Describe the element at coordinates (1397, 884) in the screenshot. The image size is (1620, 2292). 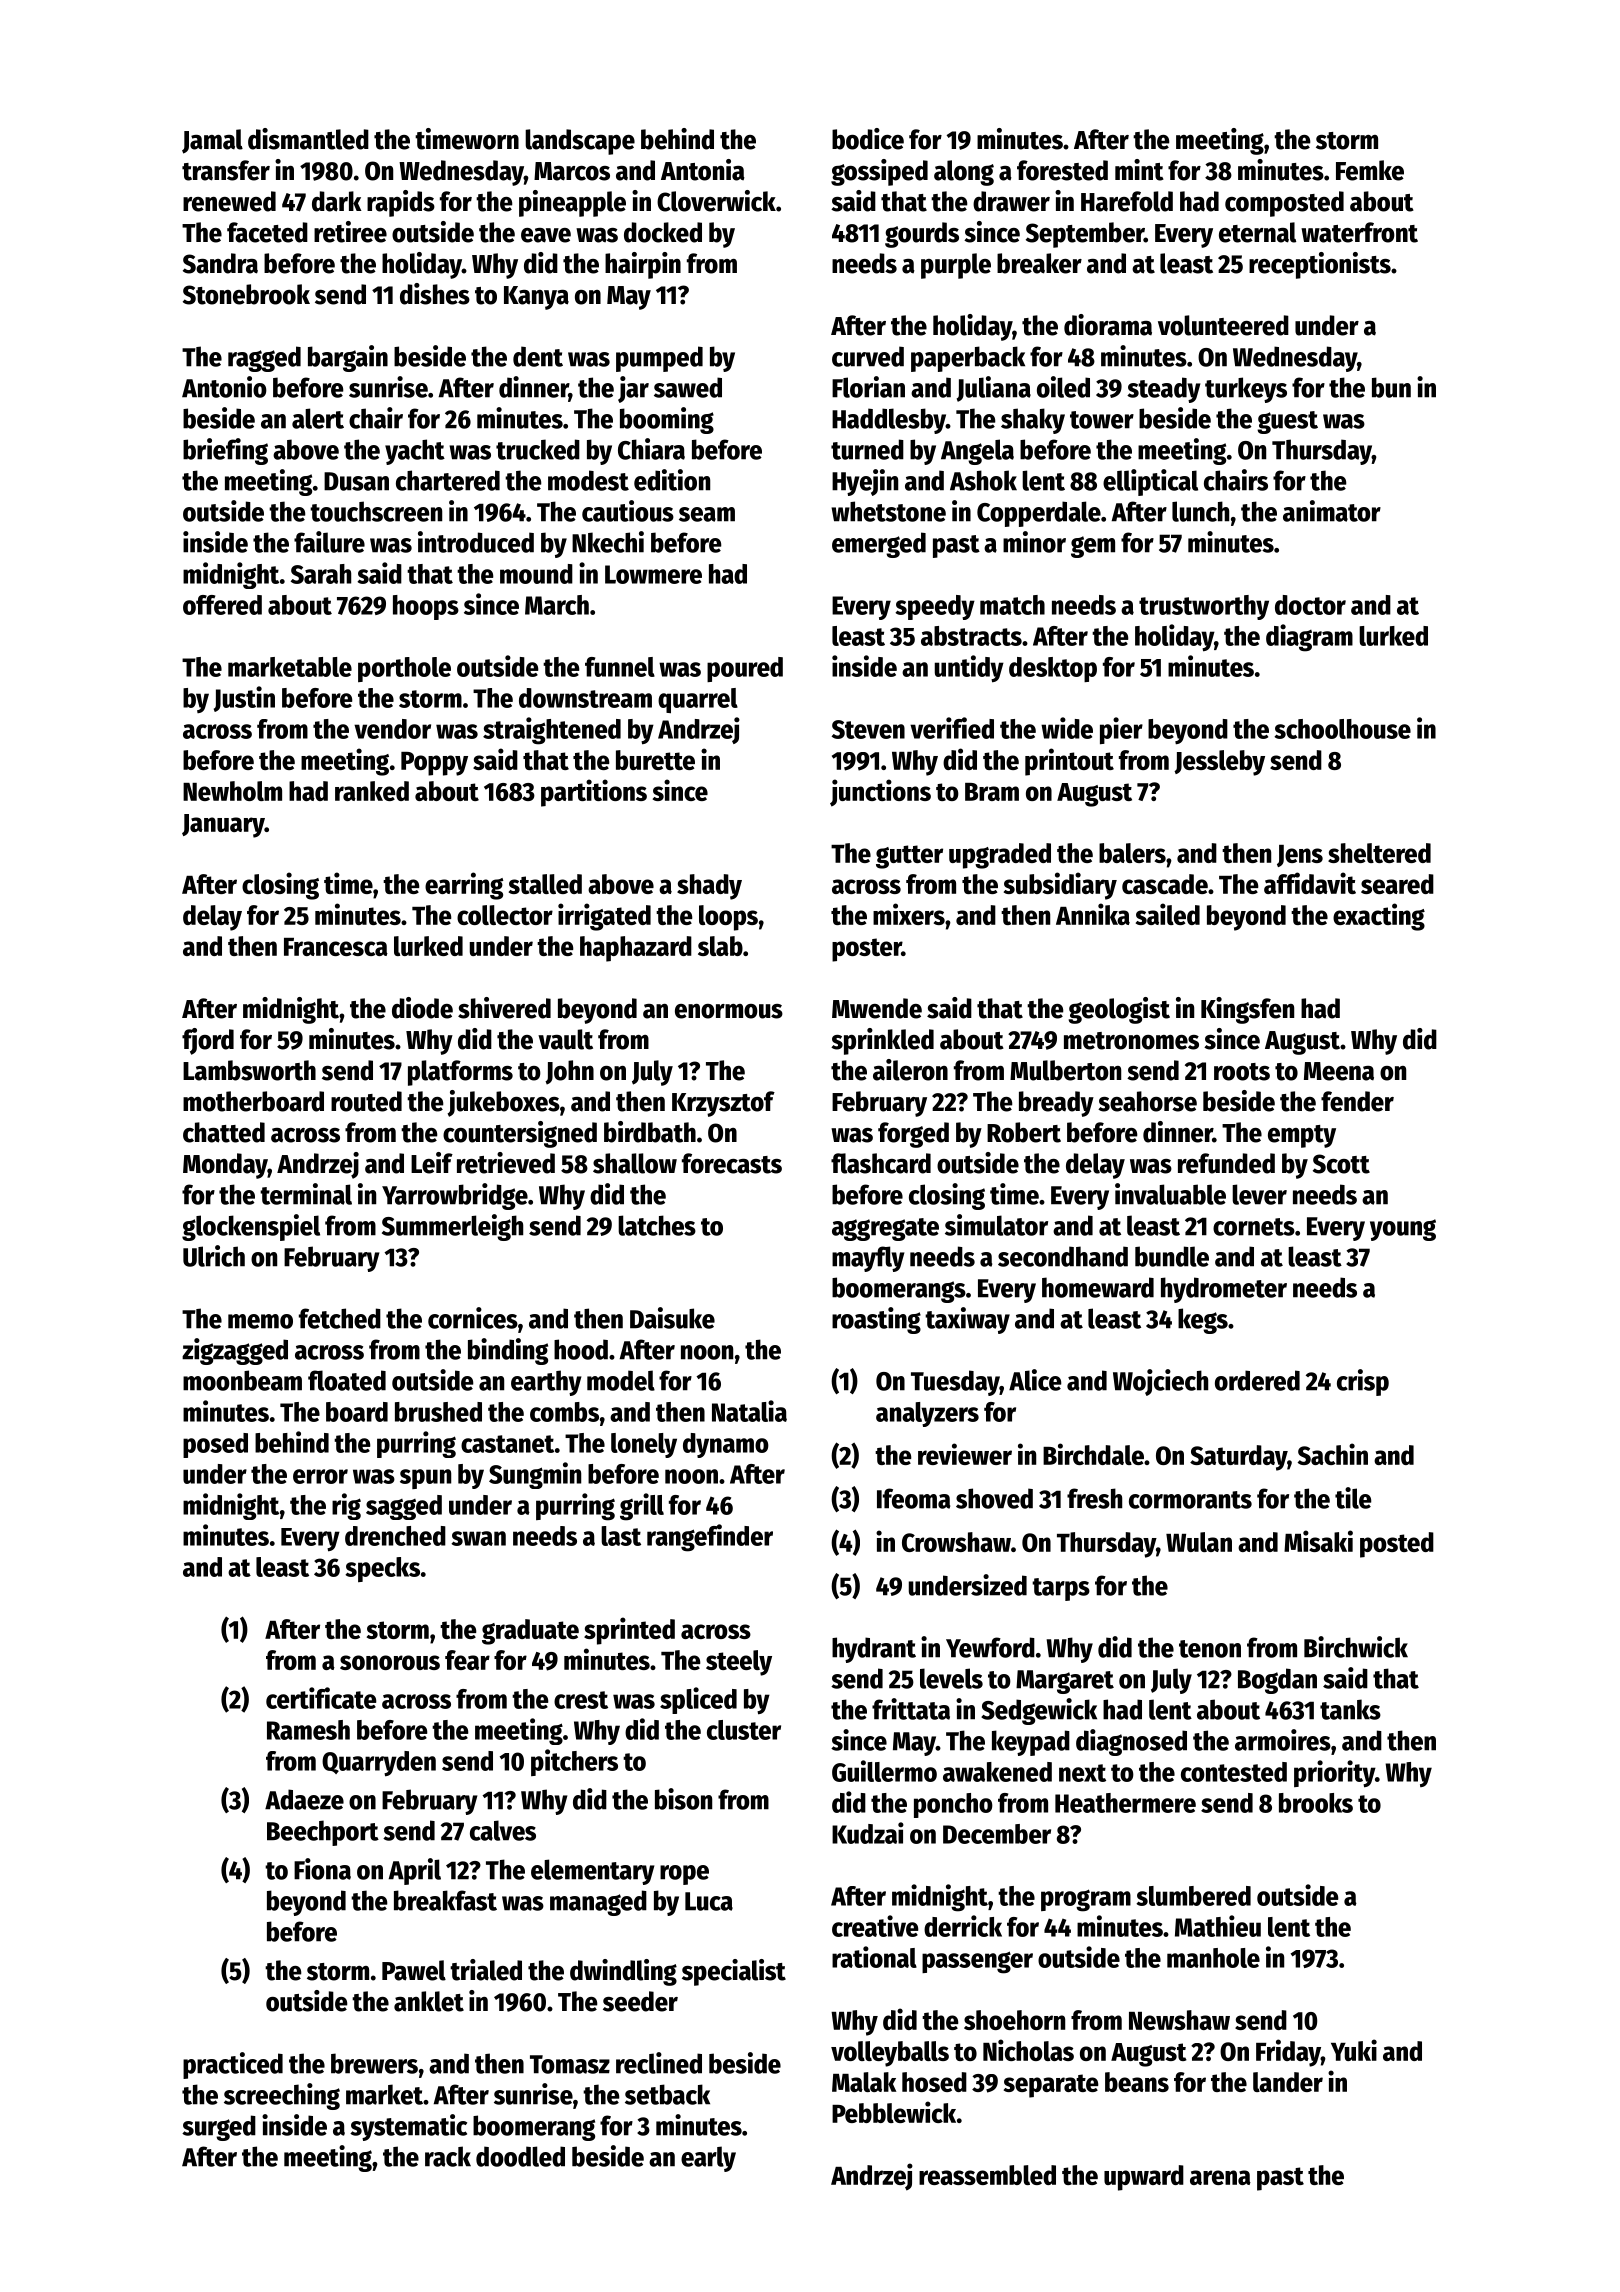
I see `seared` at that location.
